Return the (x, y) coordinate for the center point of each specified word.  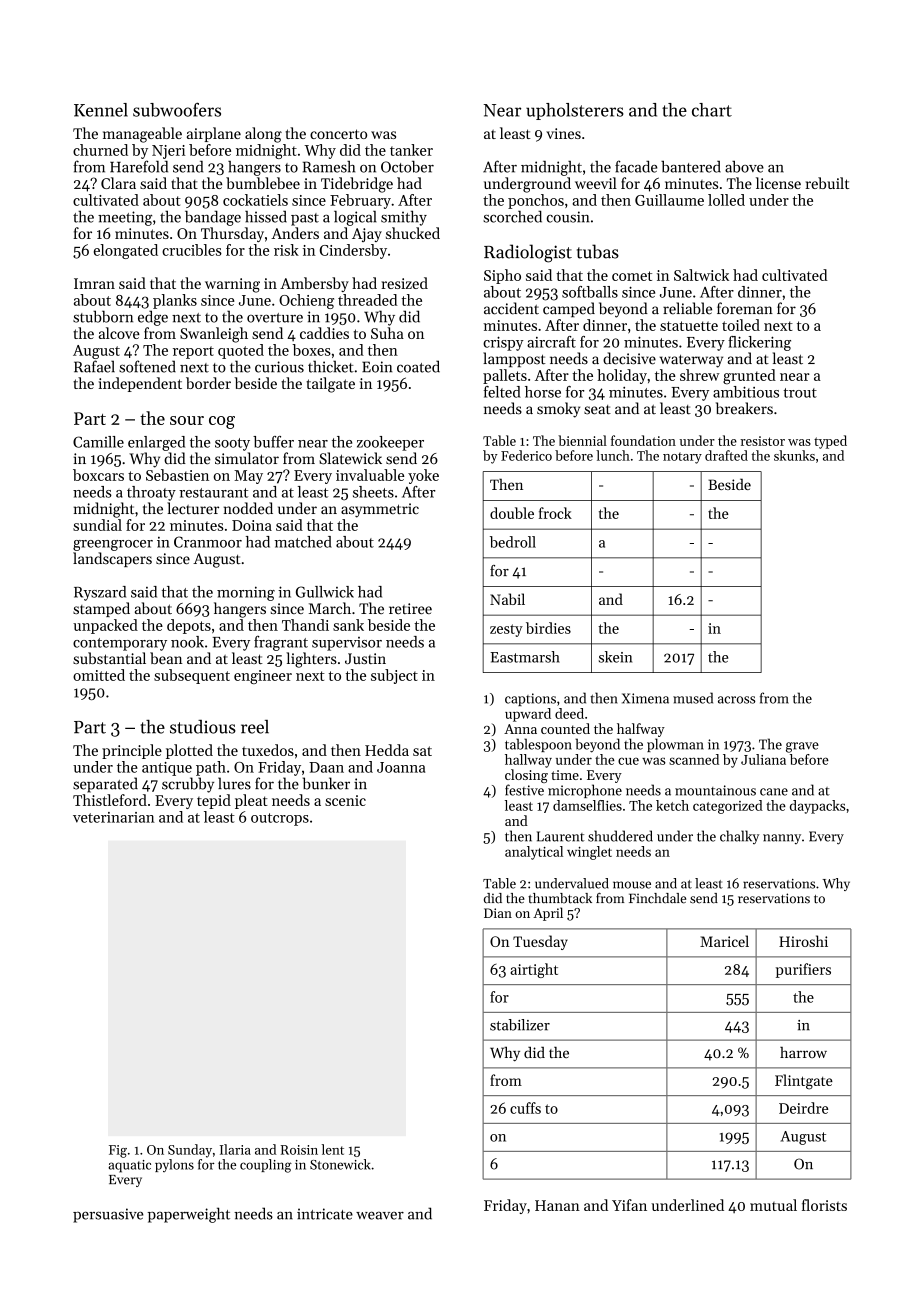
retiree (410, 608)
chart (712, 110)
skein (615, 657)
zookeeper (390, 443)
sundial (97, 525)
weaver (380, 1216)
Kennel (101, 110)
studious (203, 727)
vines (563, 133)
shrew (700, 375)
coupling (266, 1166)
